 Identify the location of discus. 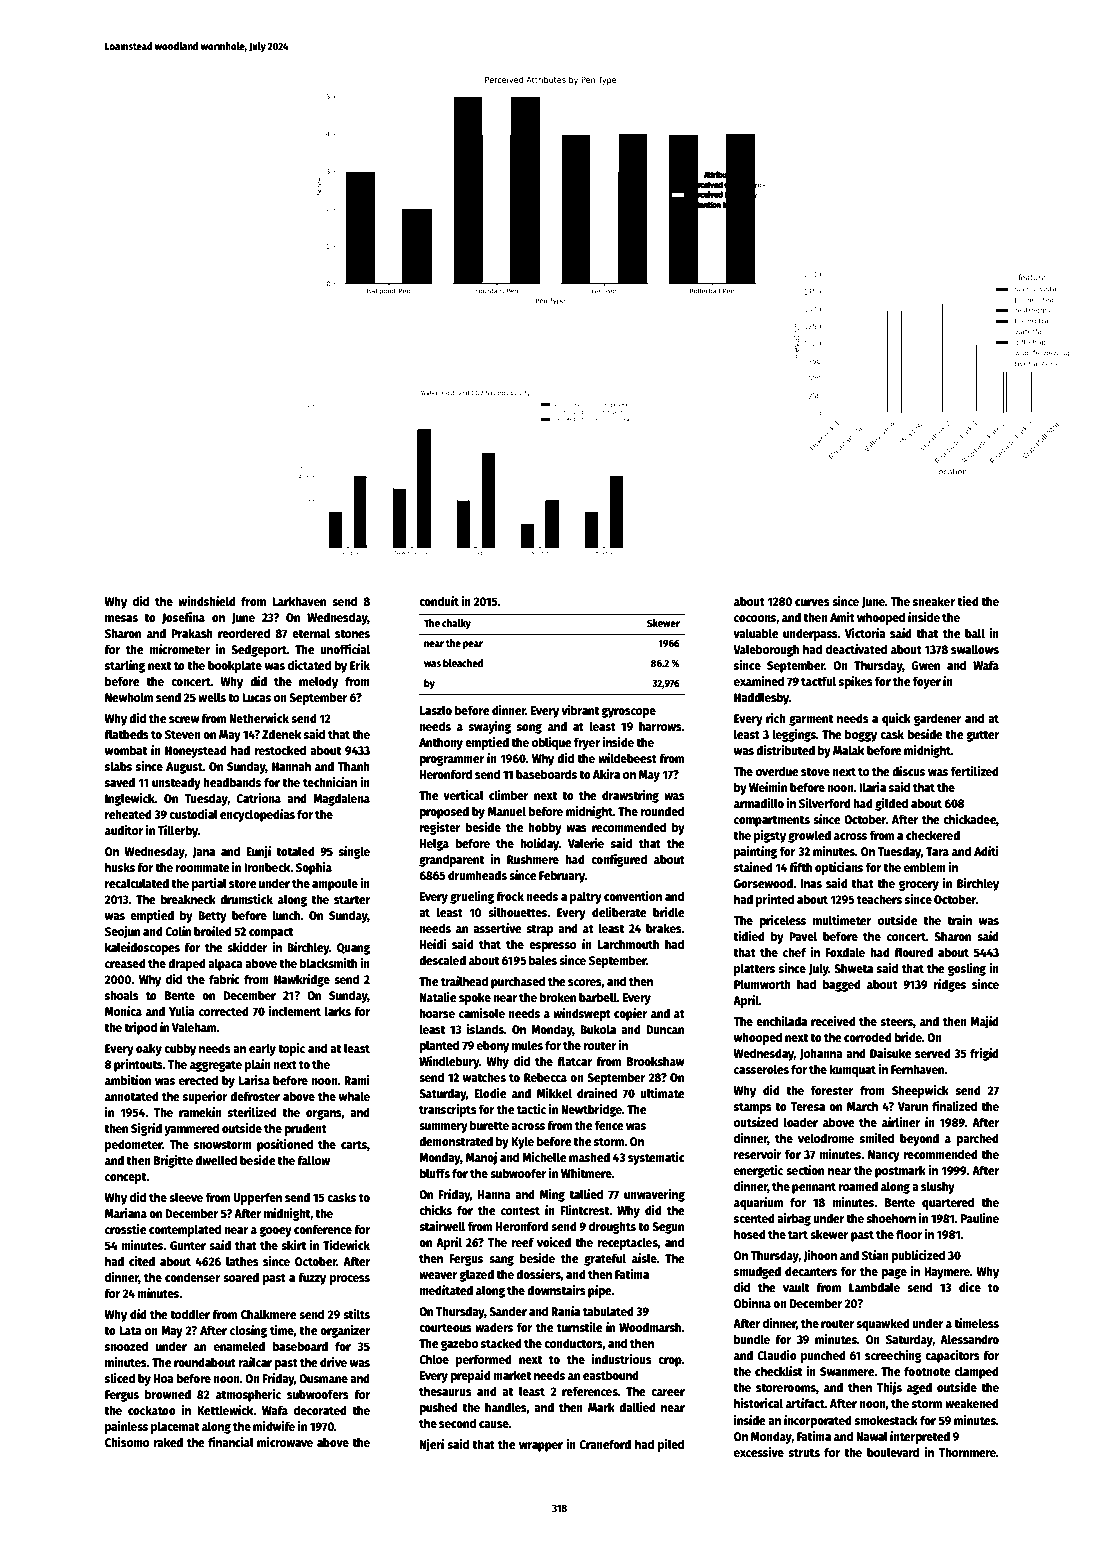
(908, 771).
